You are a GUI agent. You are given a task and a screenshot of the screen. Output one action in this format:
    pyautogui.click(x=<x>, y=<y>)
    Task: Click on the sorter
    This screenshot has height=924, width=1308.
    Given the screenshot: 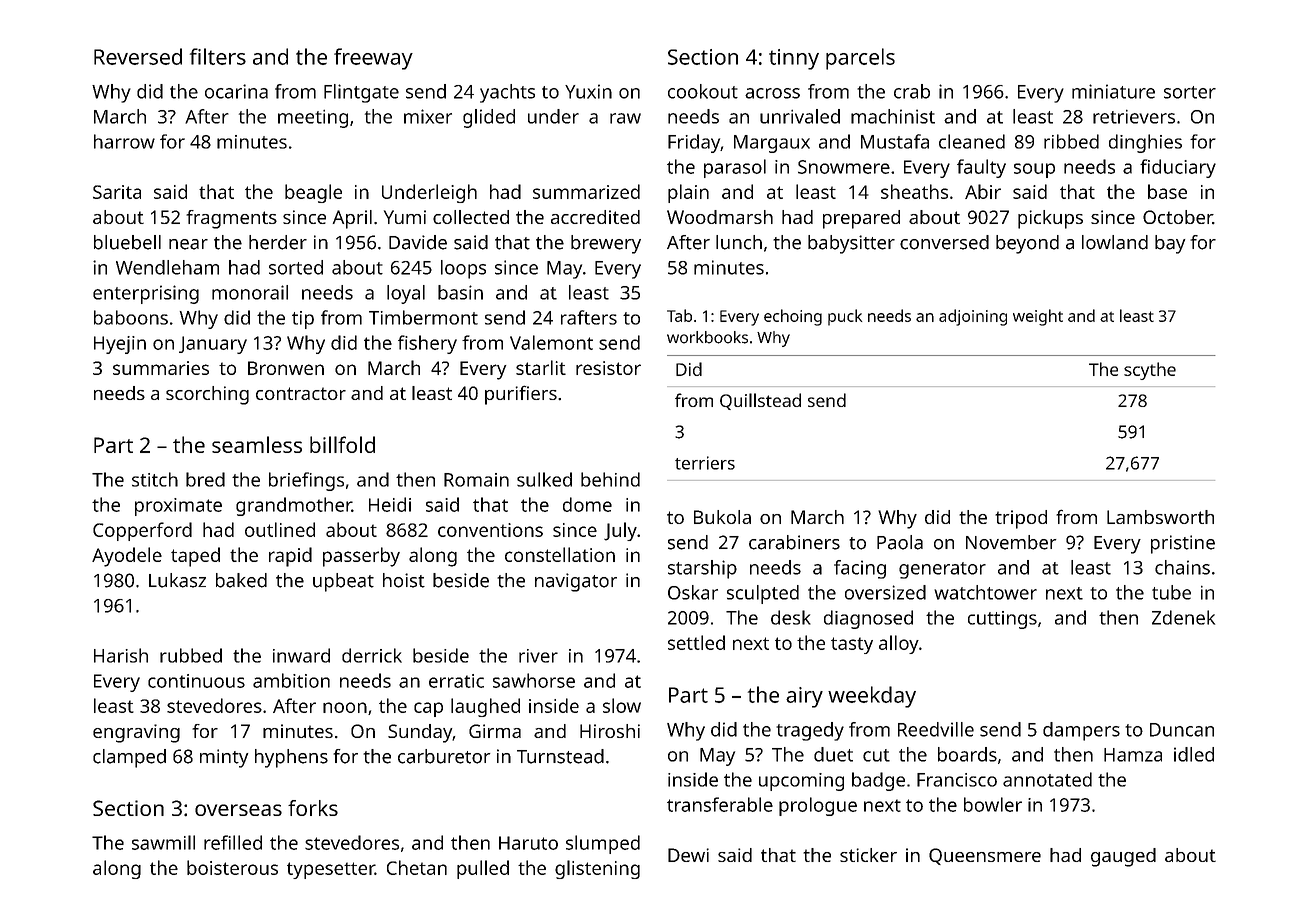 What is the action you would take?
    pyautogui.click(x=1190, y=92)
